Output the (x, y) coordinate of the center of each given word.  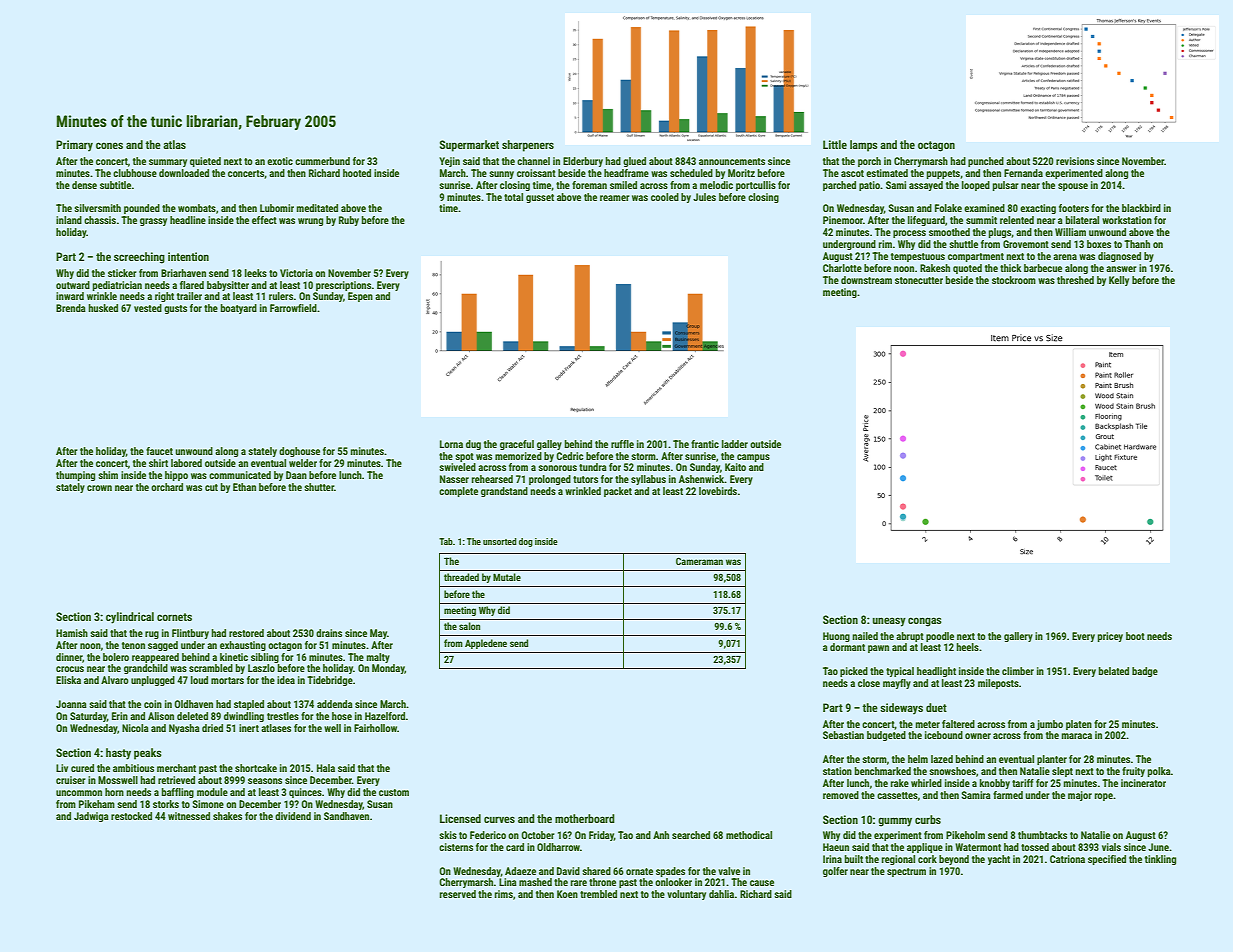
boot (1135, 636)
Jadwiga (91, 817)
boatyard (239, 309)
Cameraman (699, 561)
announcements (732, 161)
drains (329, 633)
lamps (864, 146)
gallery (1018, 637)
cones (109, 145)
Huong (836, 637)
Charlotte (842, 268)
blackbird (1141, 208)
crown (99, 488)
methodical (749, 835)
